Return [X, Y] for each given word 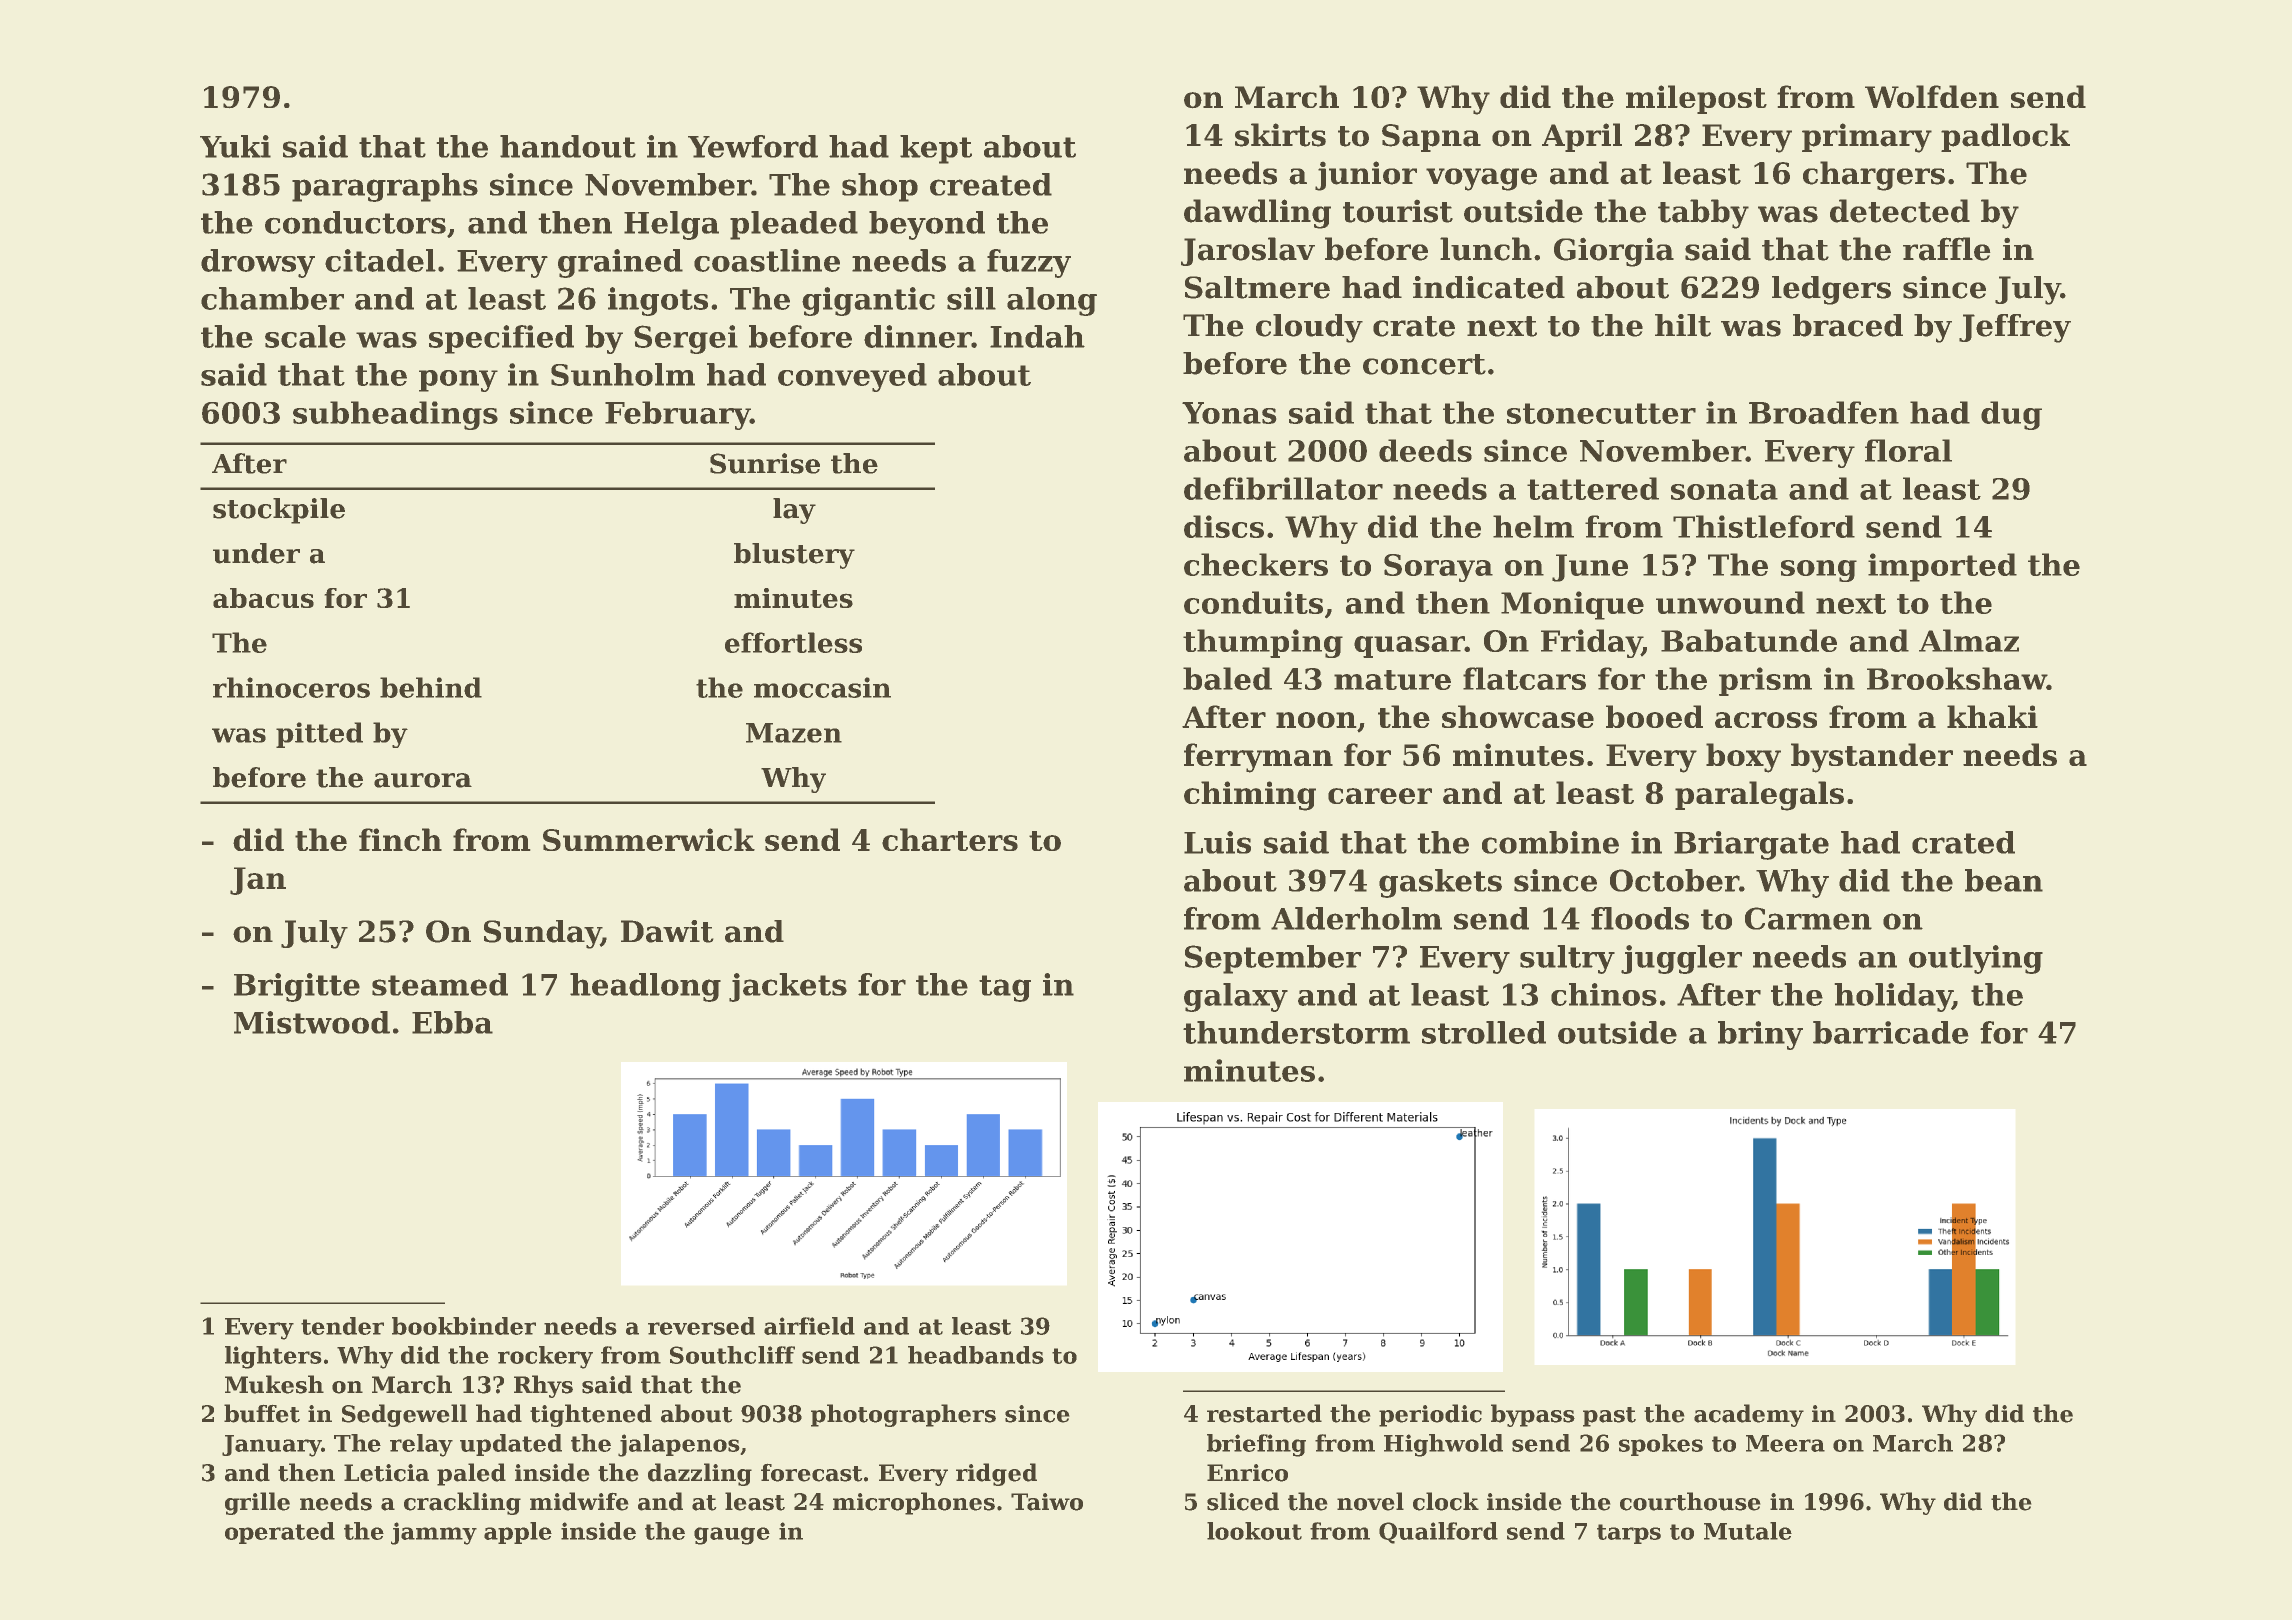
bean [2004, 880]
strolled [1484, 1032]
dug [2011, 415]
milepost [1696, 99]
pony [458, 381]
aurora [423, 780]
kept [936, 149]
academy [1749, 1415]
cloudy [1309, 328]
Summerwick [649, 839]
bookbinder [464, 1326]
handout [568, 146]
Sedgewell [404, 1415]
